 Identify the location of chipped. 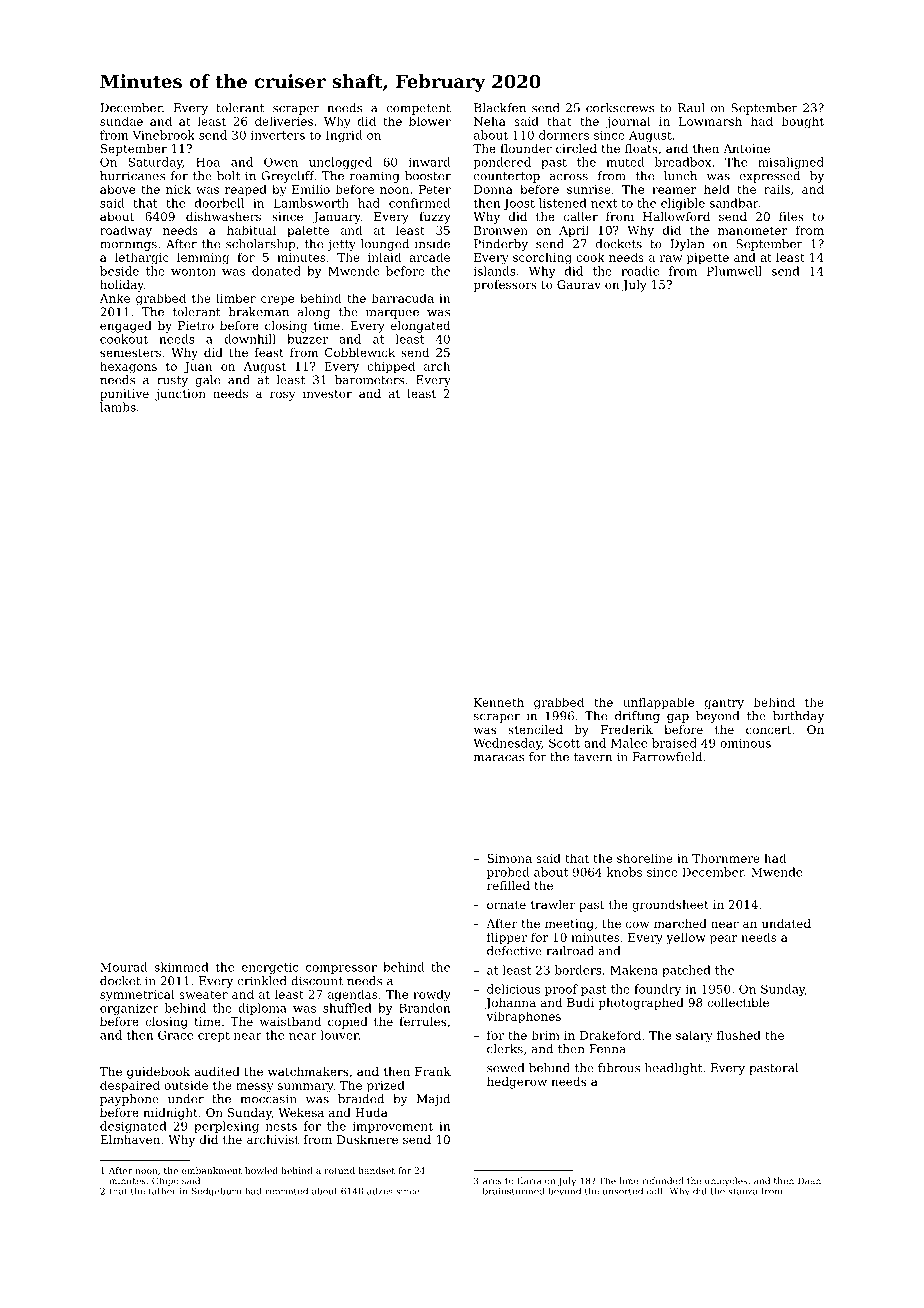
(391, 367).
